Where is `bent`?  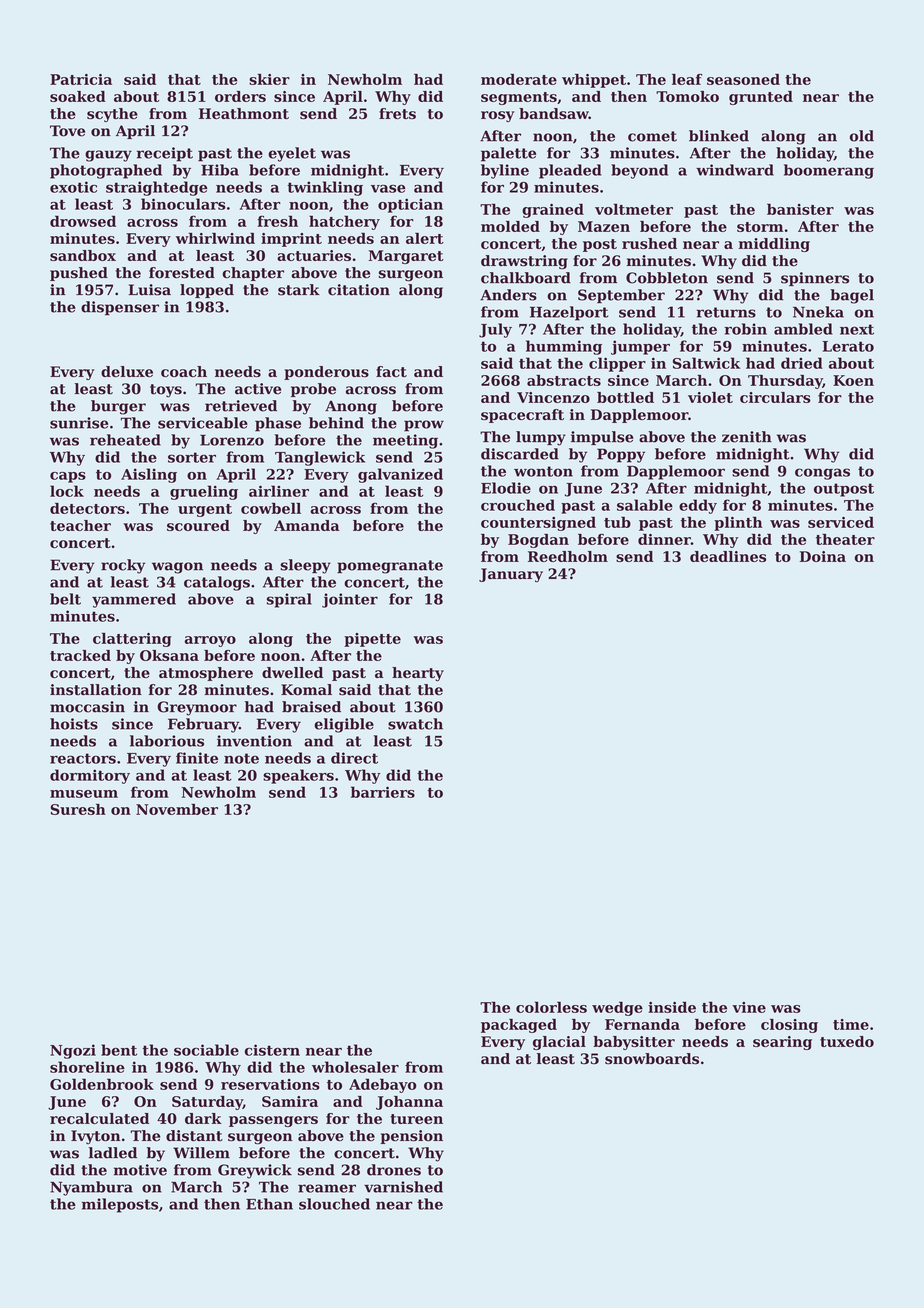 bent is located at coordinates (119, 1050).
